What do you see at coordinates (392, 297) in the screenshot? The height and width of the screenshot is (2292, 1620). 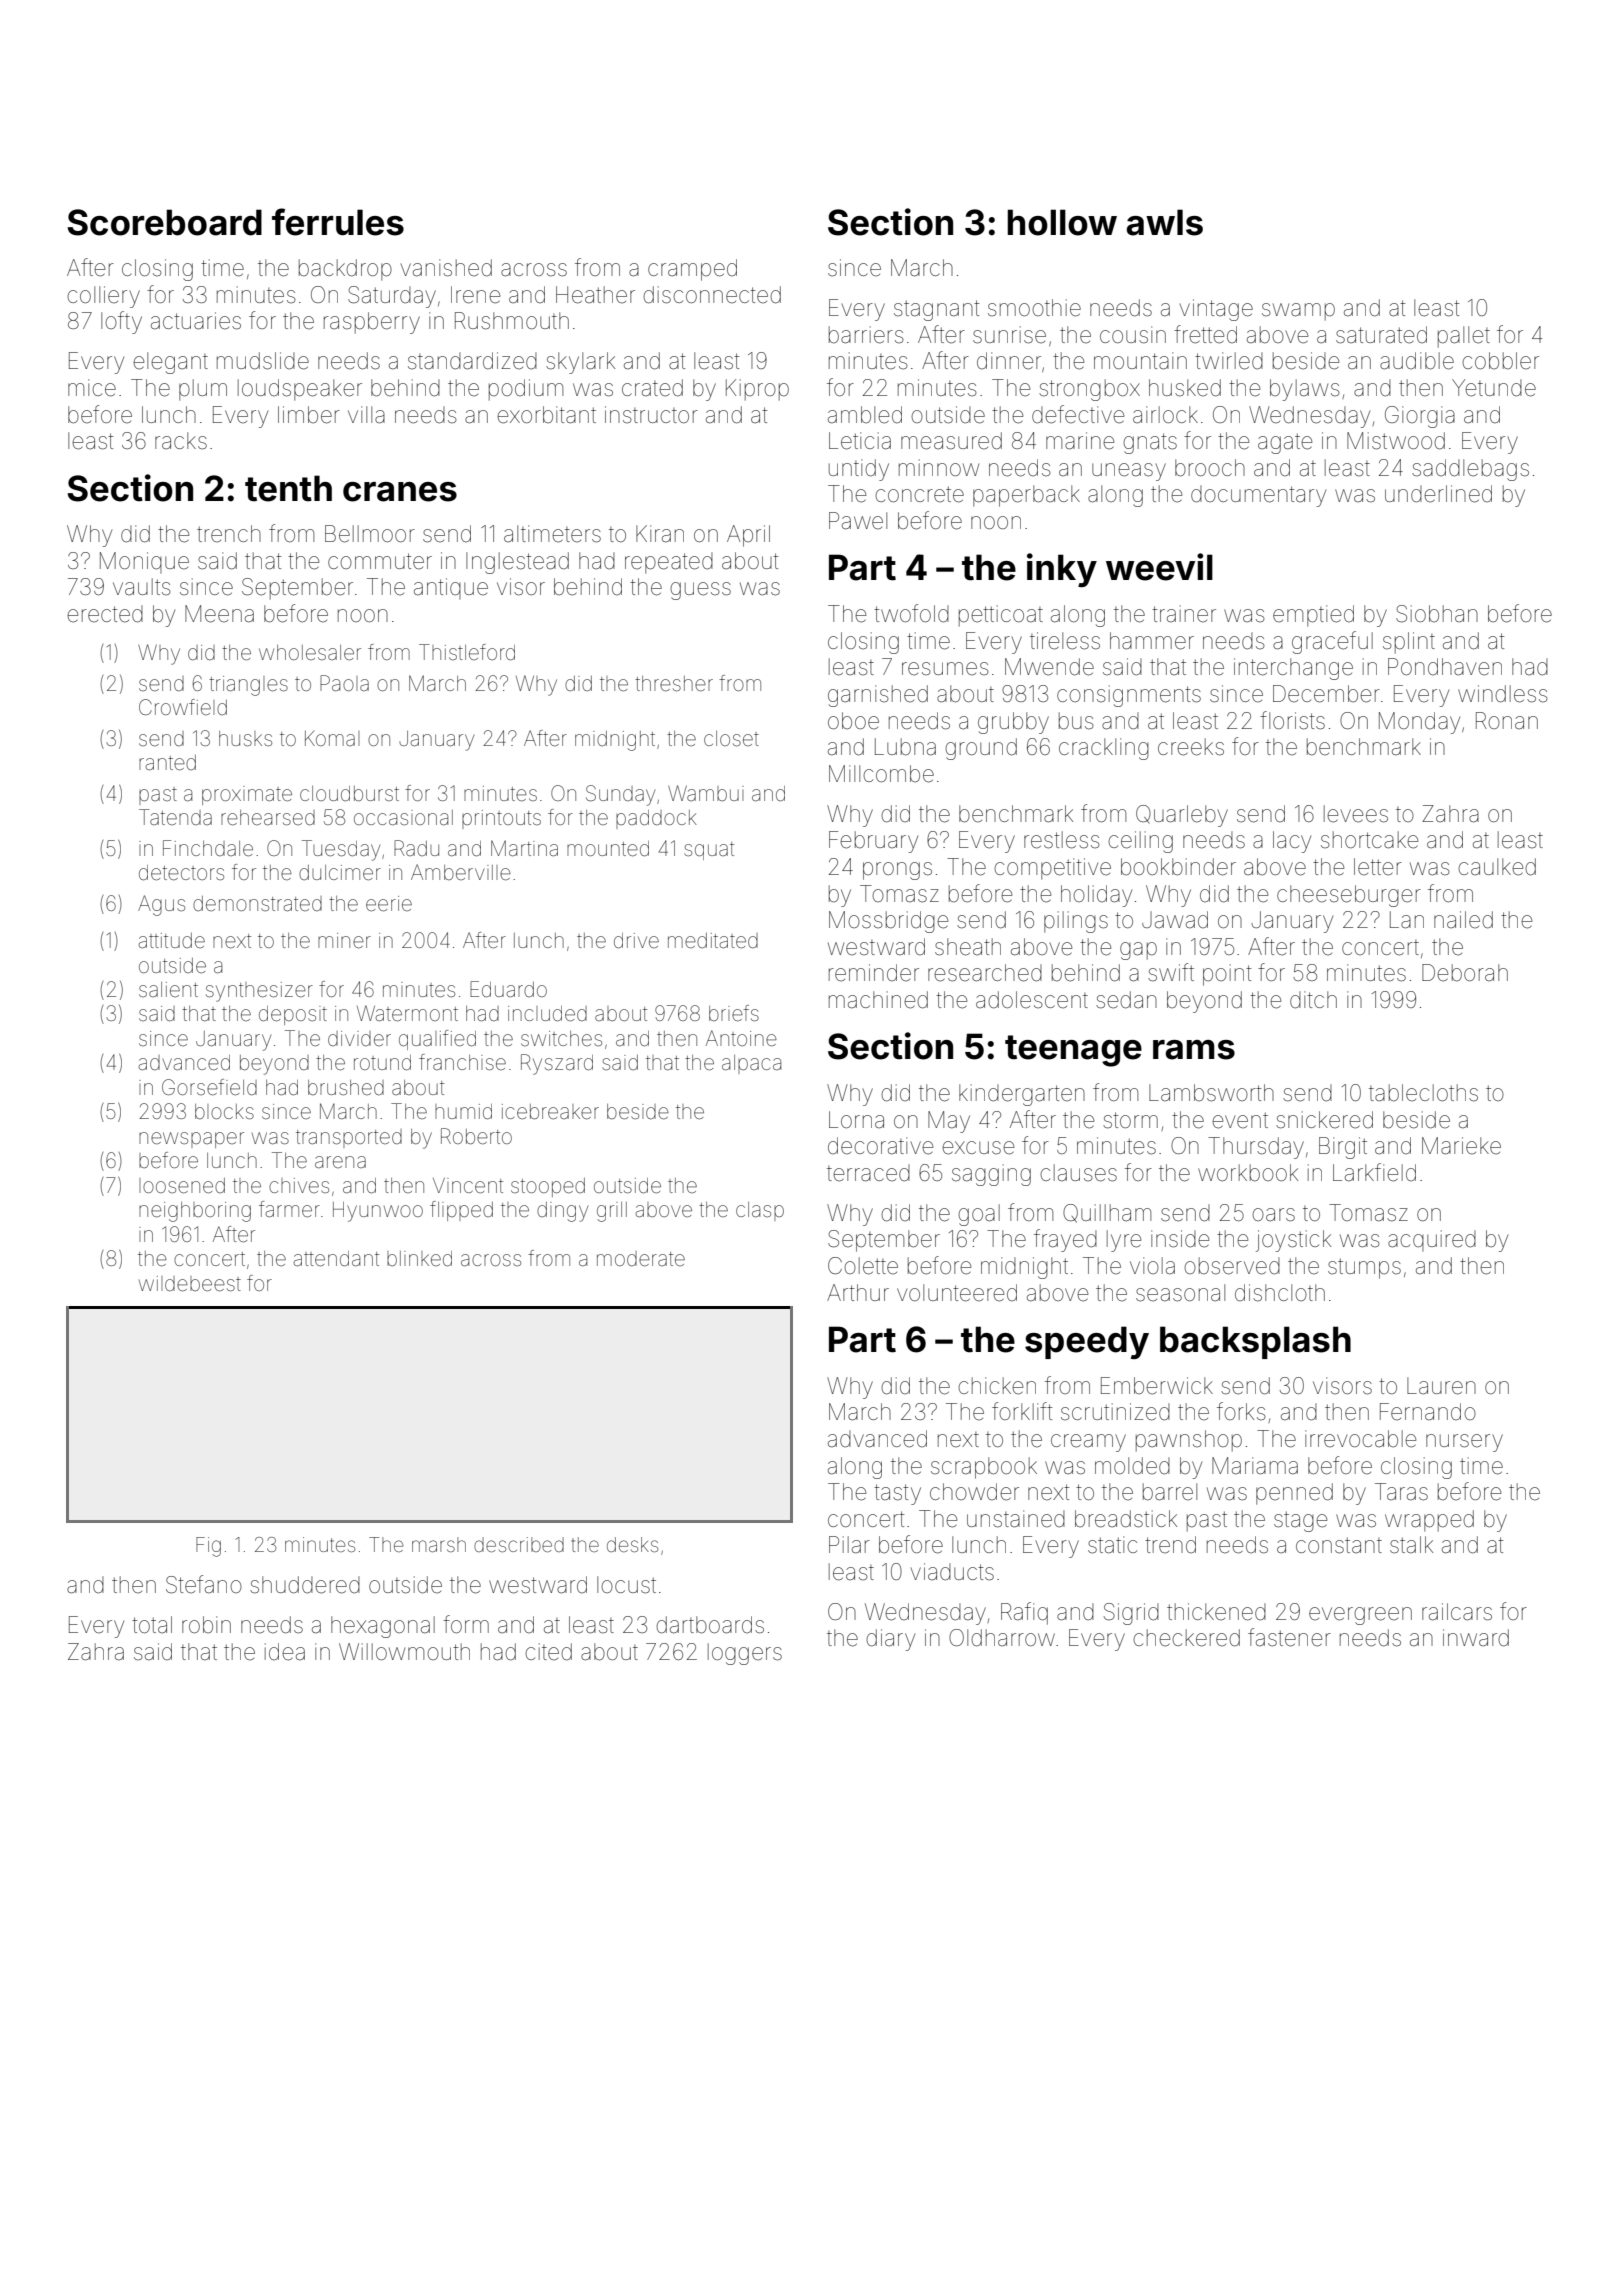 I see `Saturday` at bounding box center [392, 297].
